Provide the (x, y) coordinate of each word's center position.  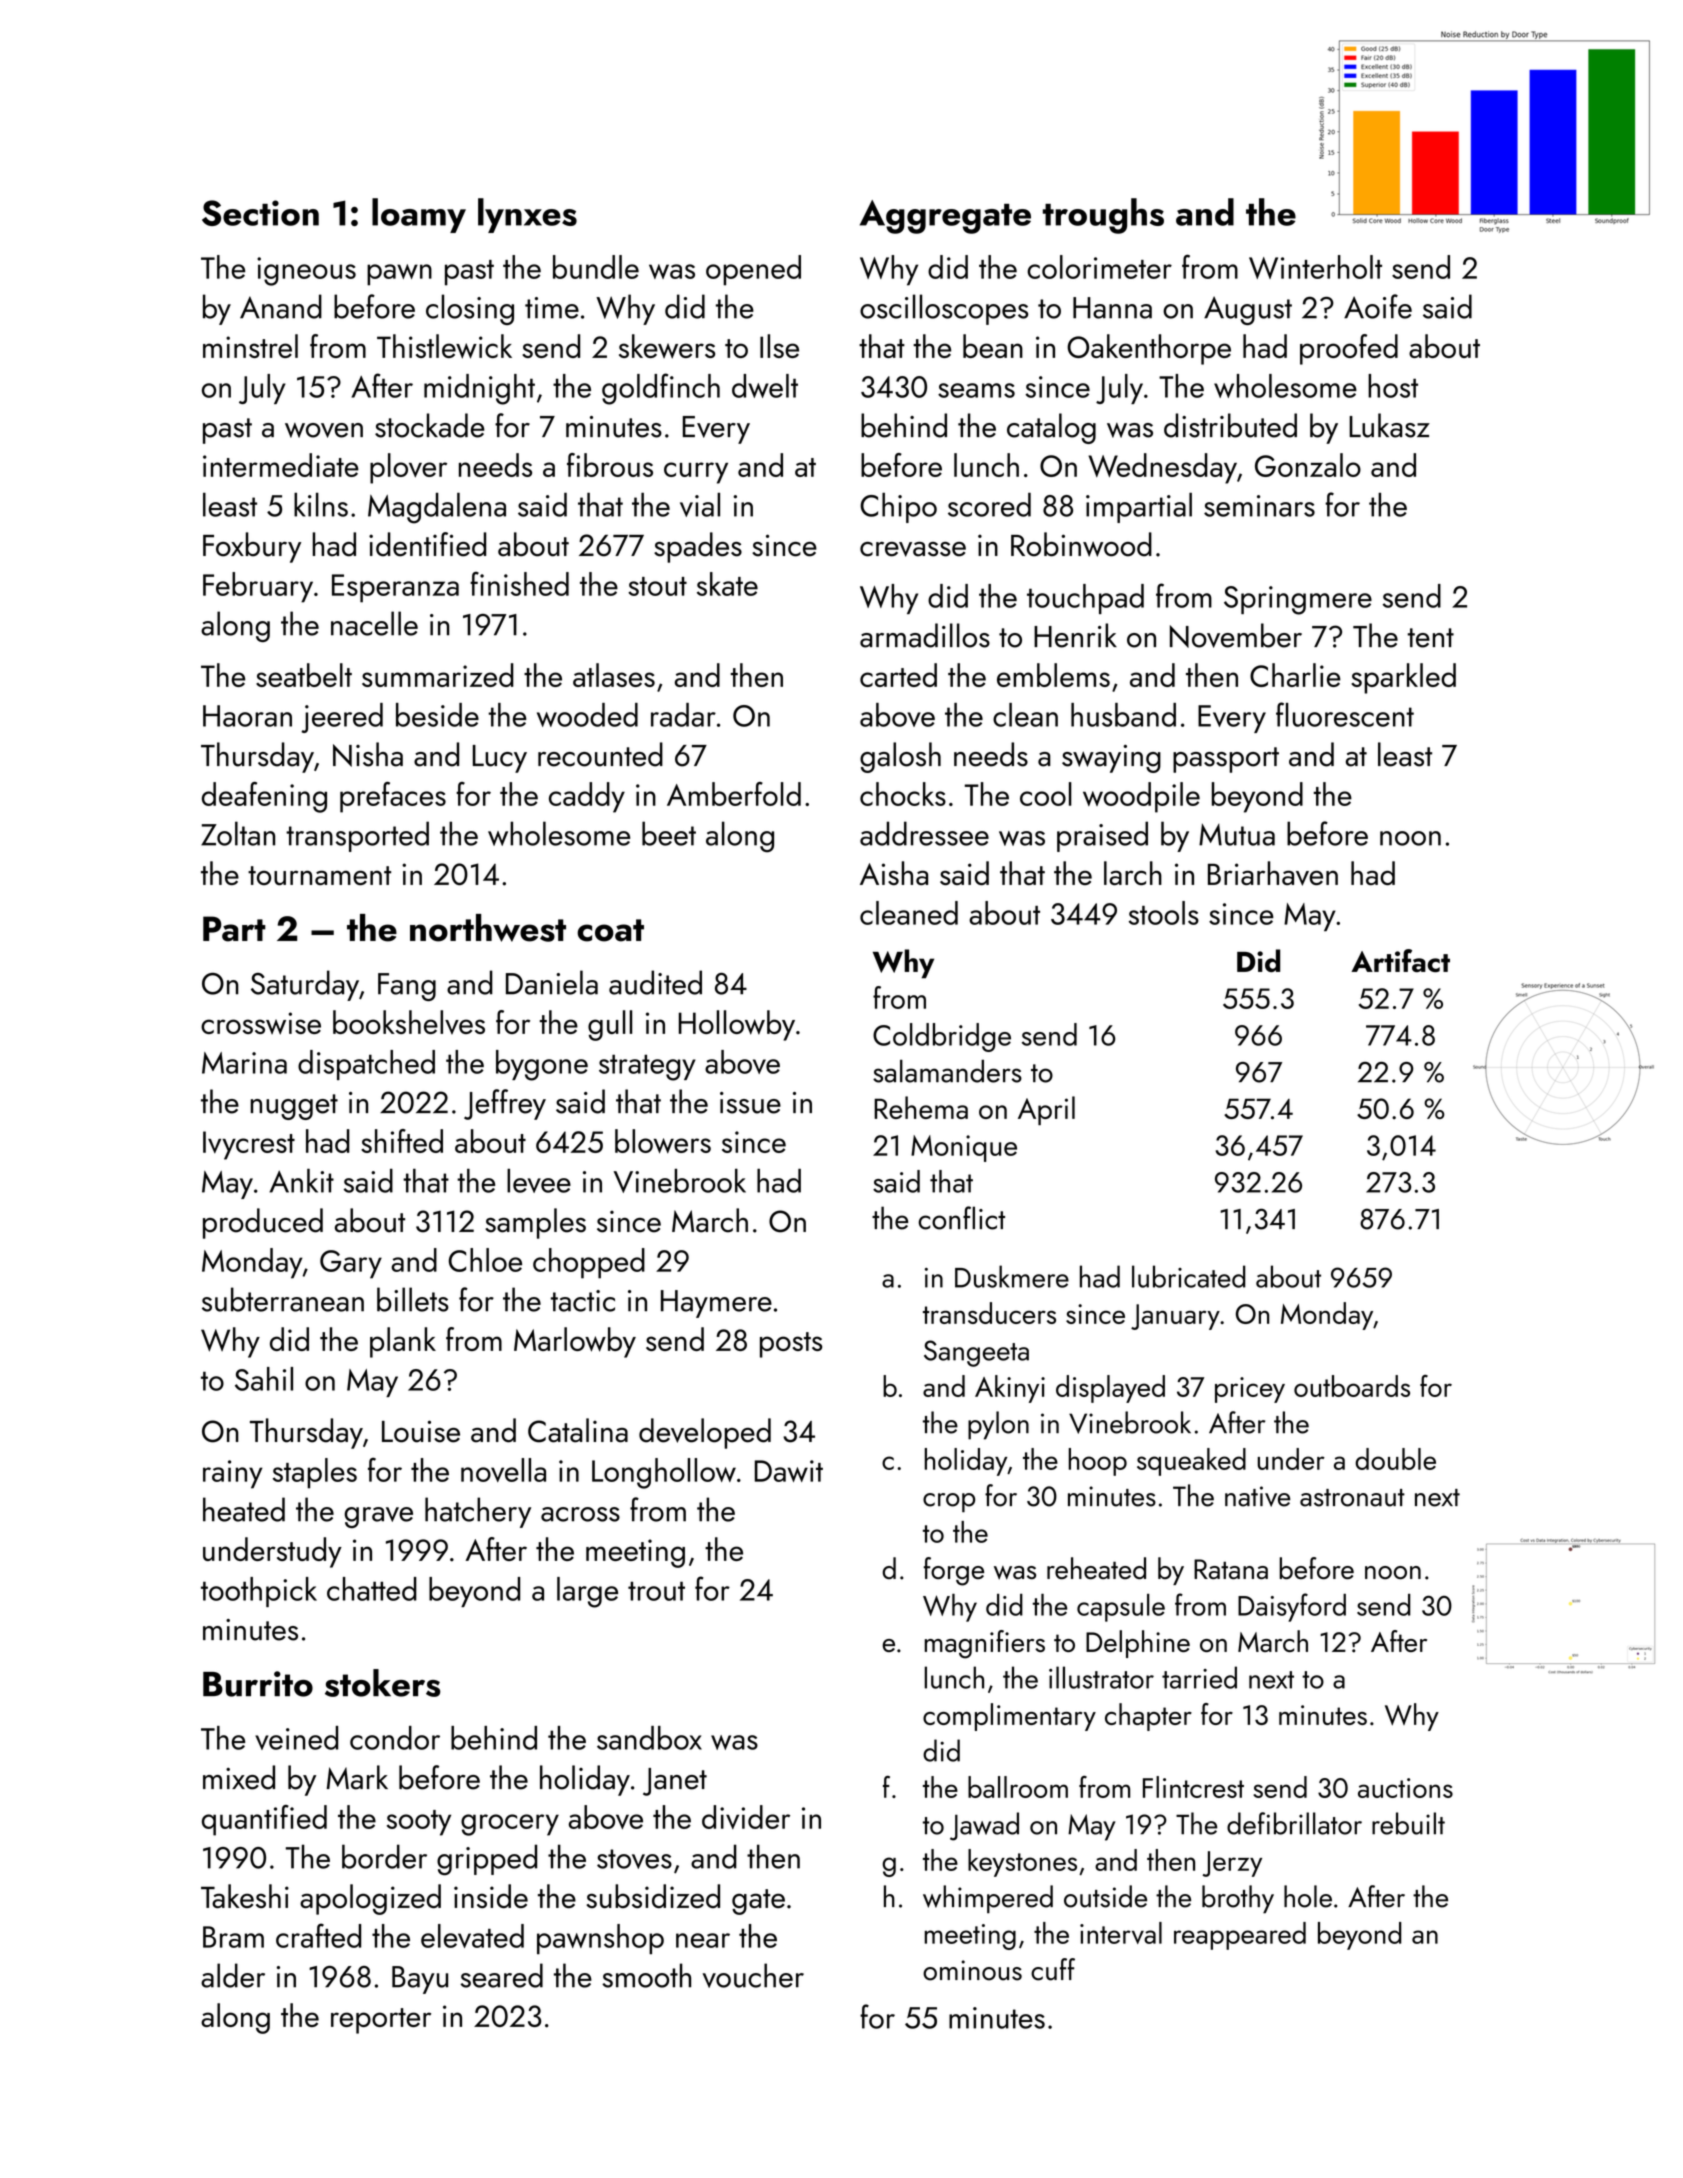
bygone (542, 1065)
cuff (1053, 1969)
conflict (961, 1218)
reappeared (1240, 1936)
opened (753, 270)
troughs (1103, 216)
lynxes (527, 215)
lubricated (1189, 1276)
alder (233, 1975)
